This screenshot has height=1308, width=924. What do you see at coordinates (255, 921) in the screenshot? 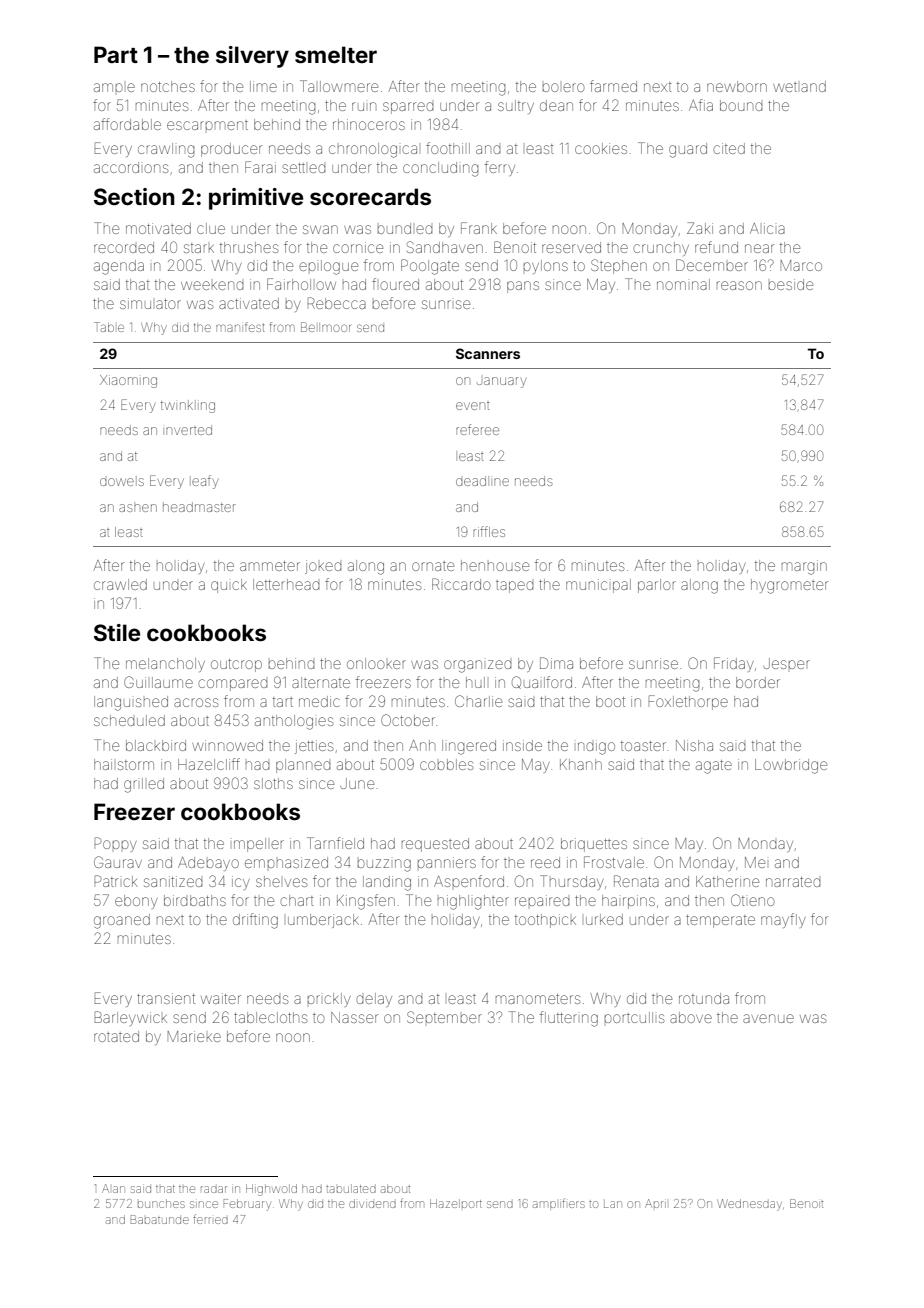
I see `drifting` at bounding box center [255, 921].
